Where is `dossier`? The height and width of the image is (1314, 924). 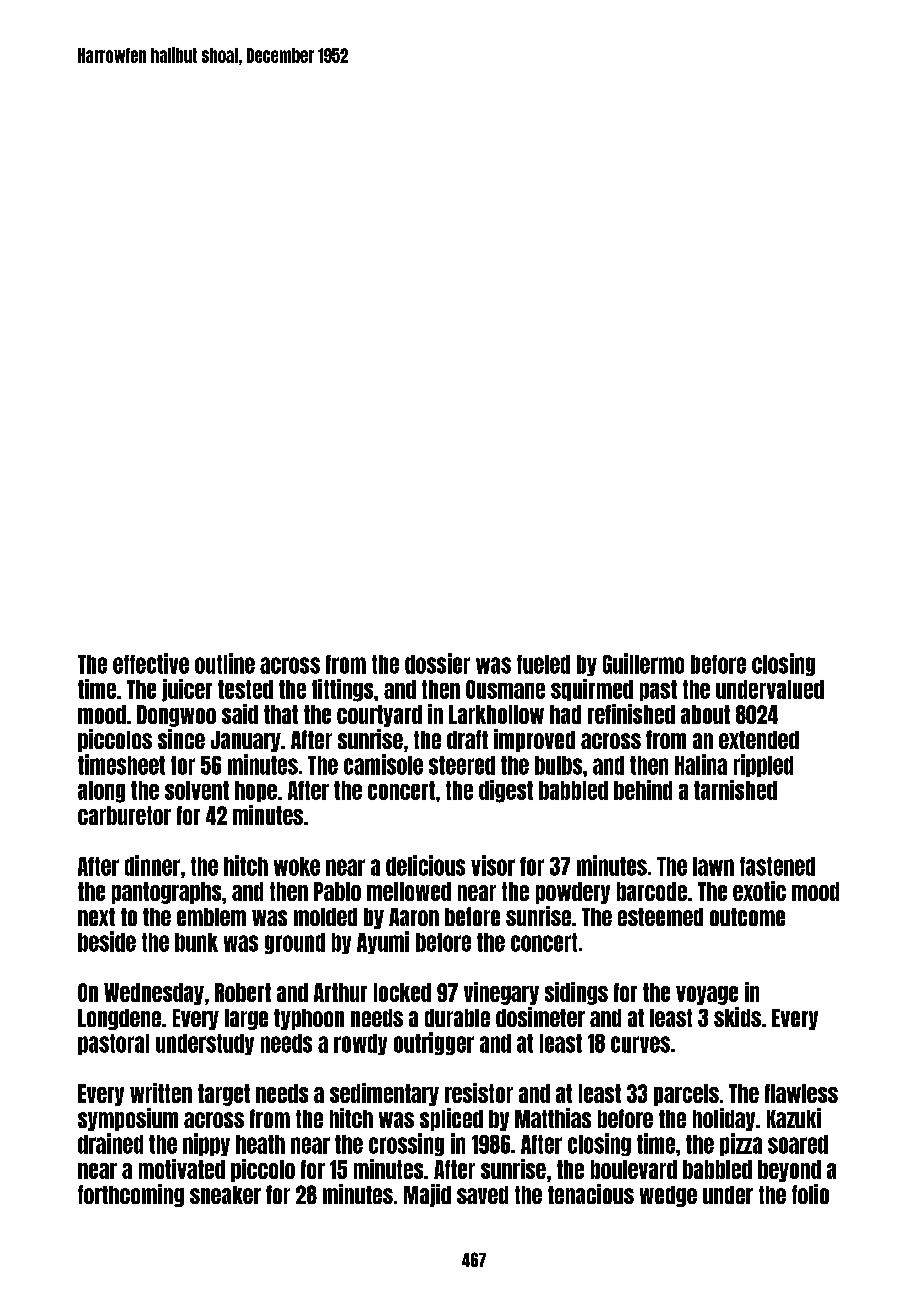
dossier is located at coordinates (437, 663).
